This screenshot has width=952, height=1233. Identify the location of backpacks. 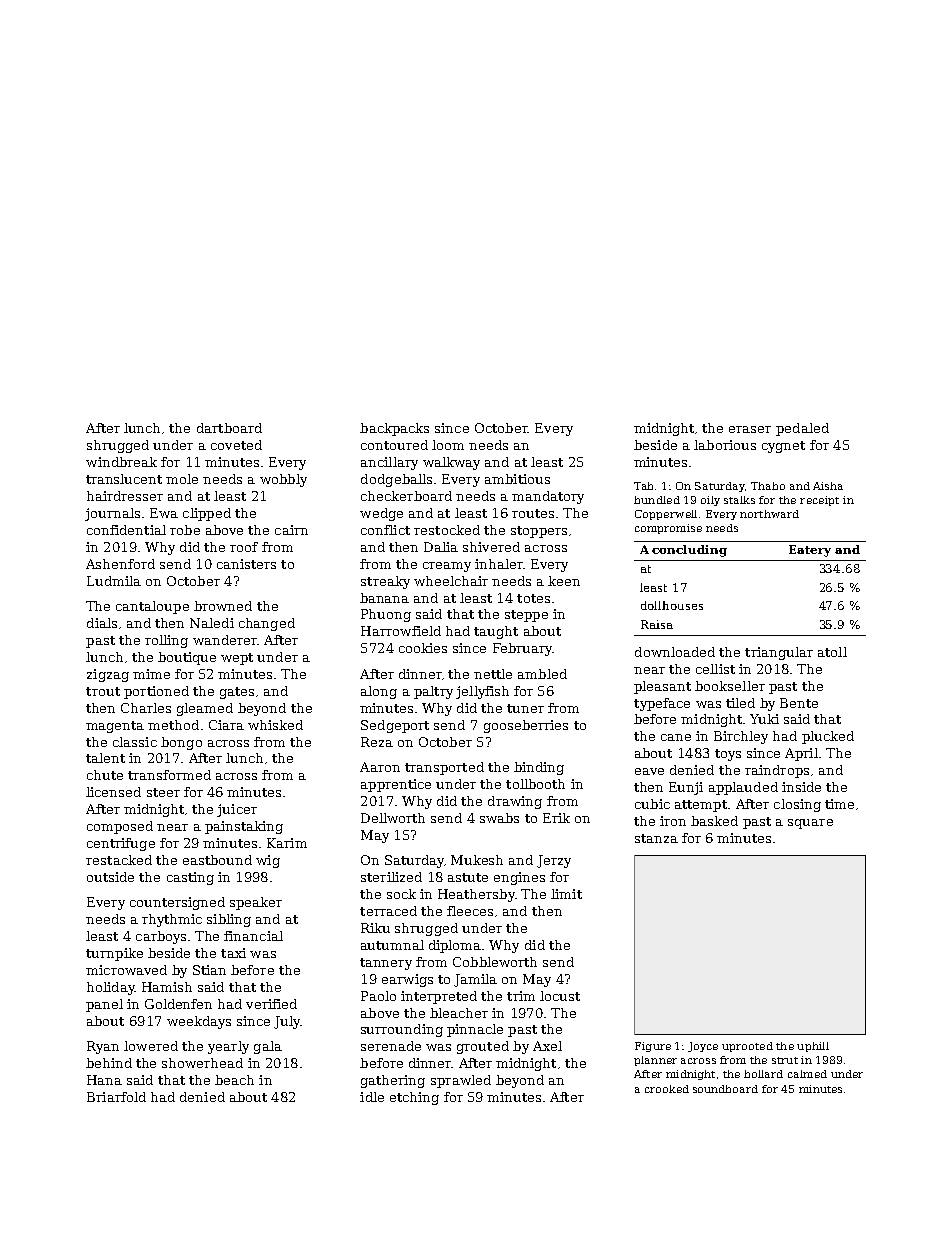
(394, 429).
